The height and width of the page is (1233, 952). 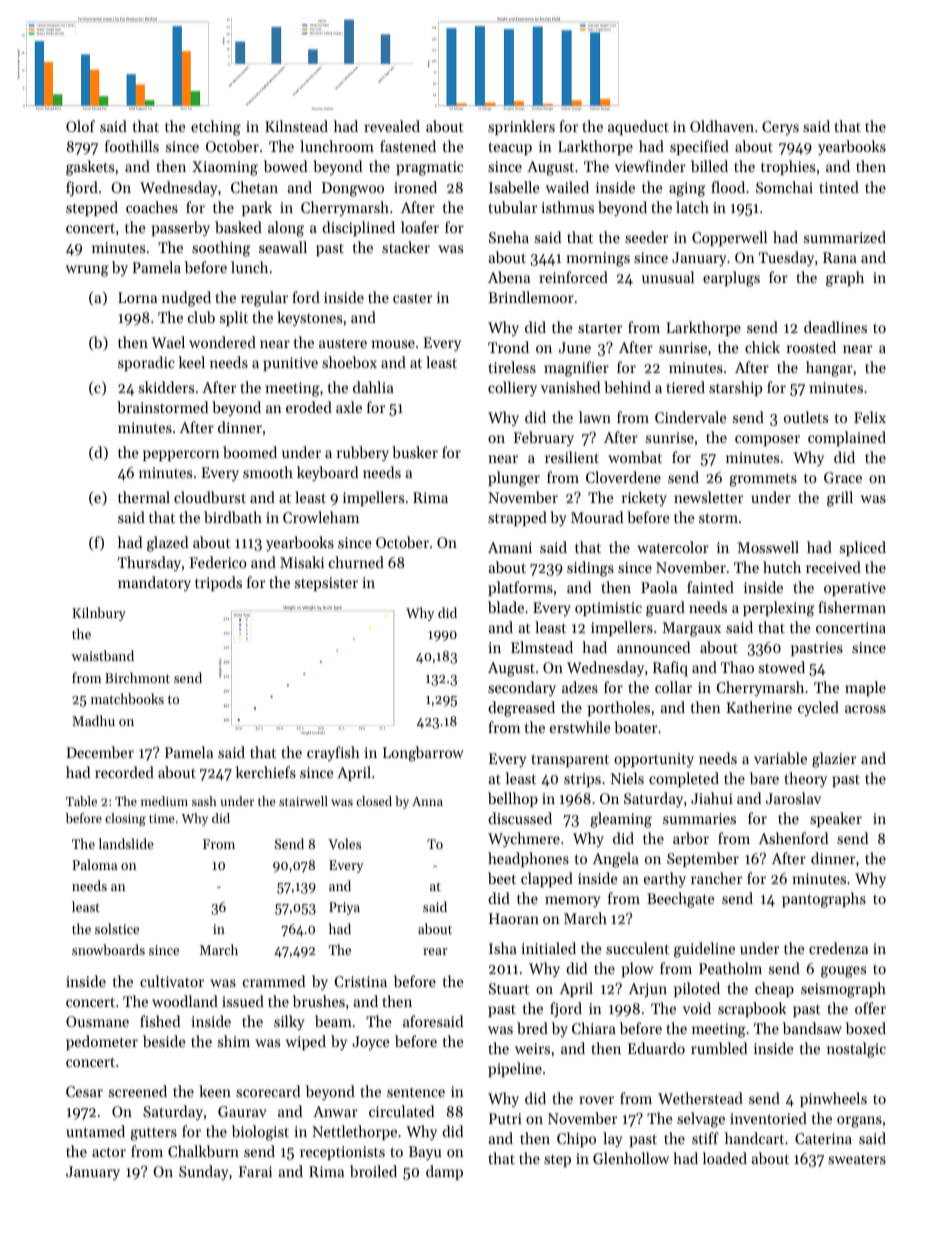 I want to click on fastened, so click(x=408, y=146).
